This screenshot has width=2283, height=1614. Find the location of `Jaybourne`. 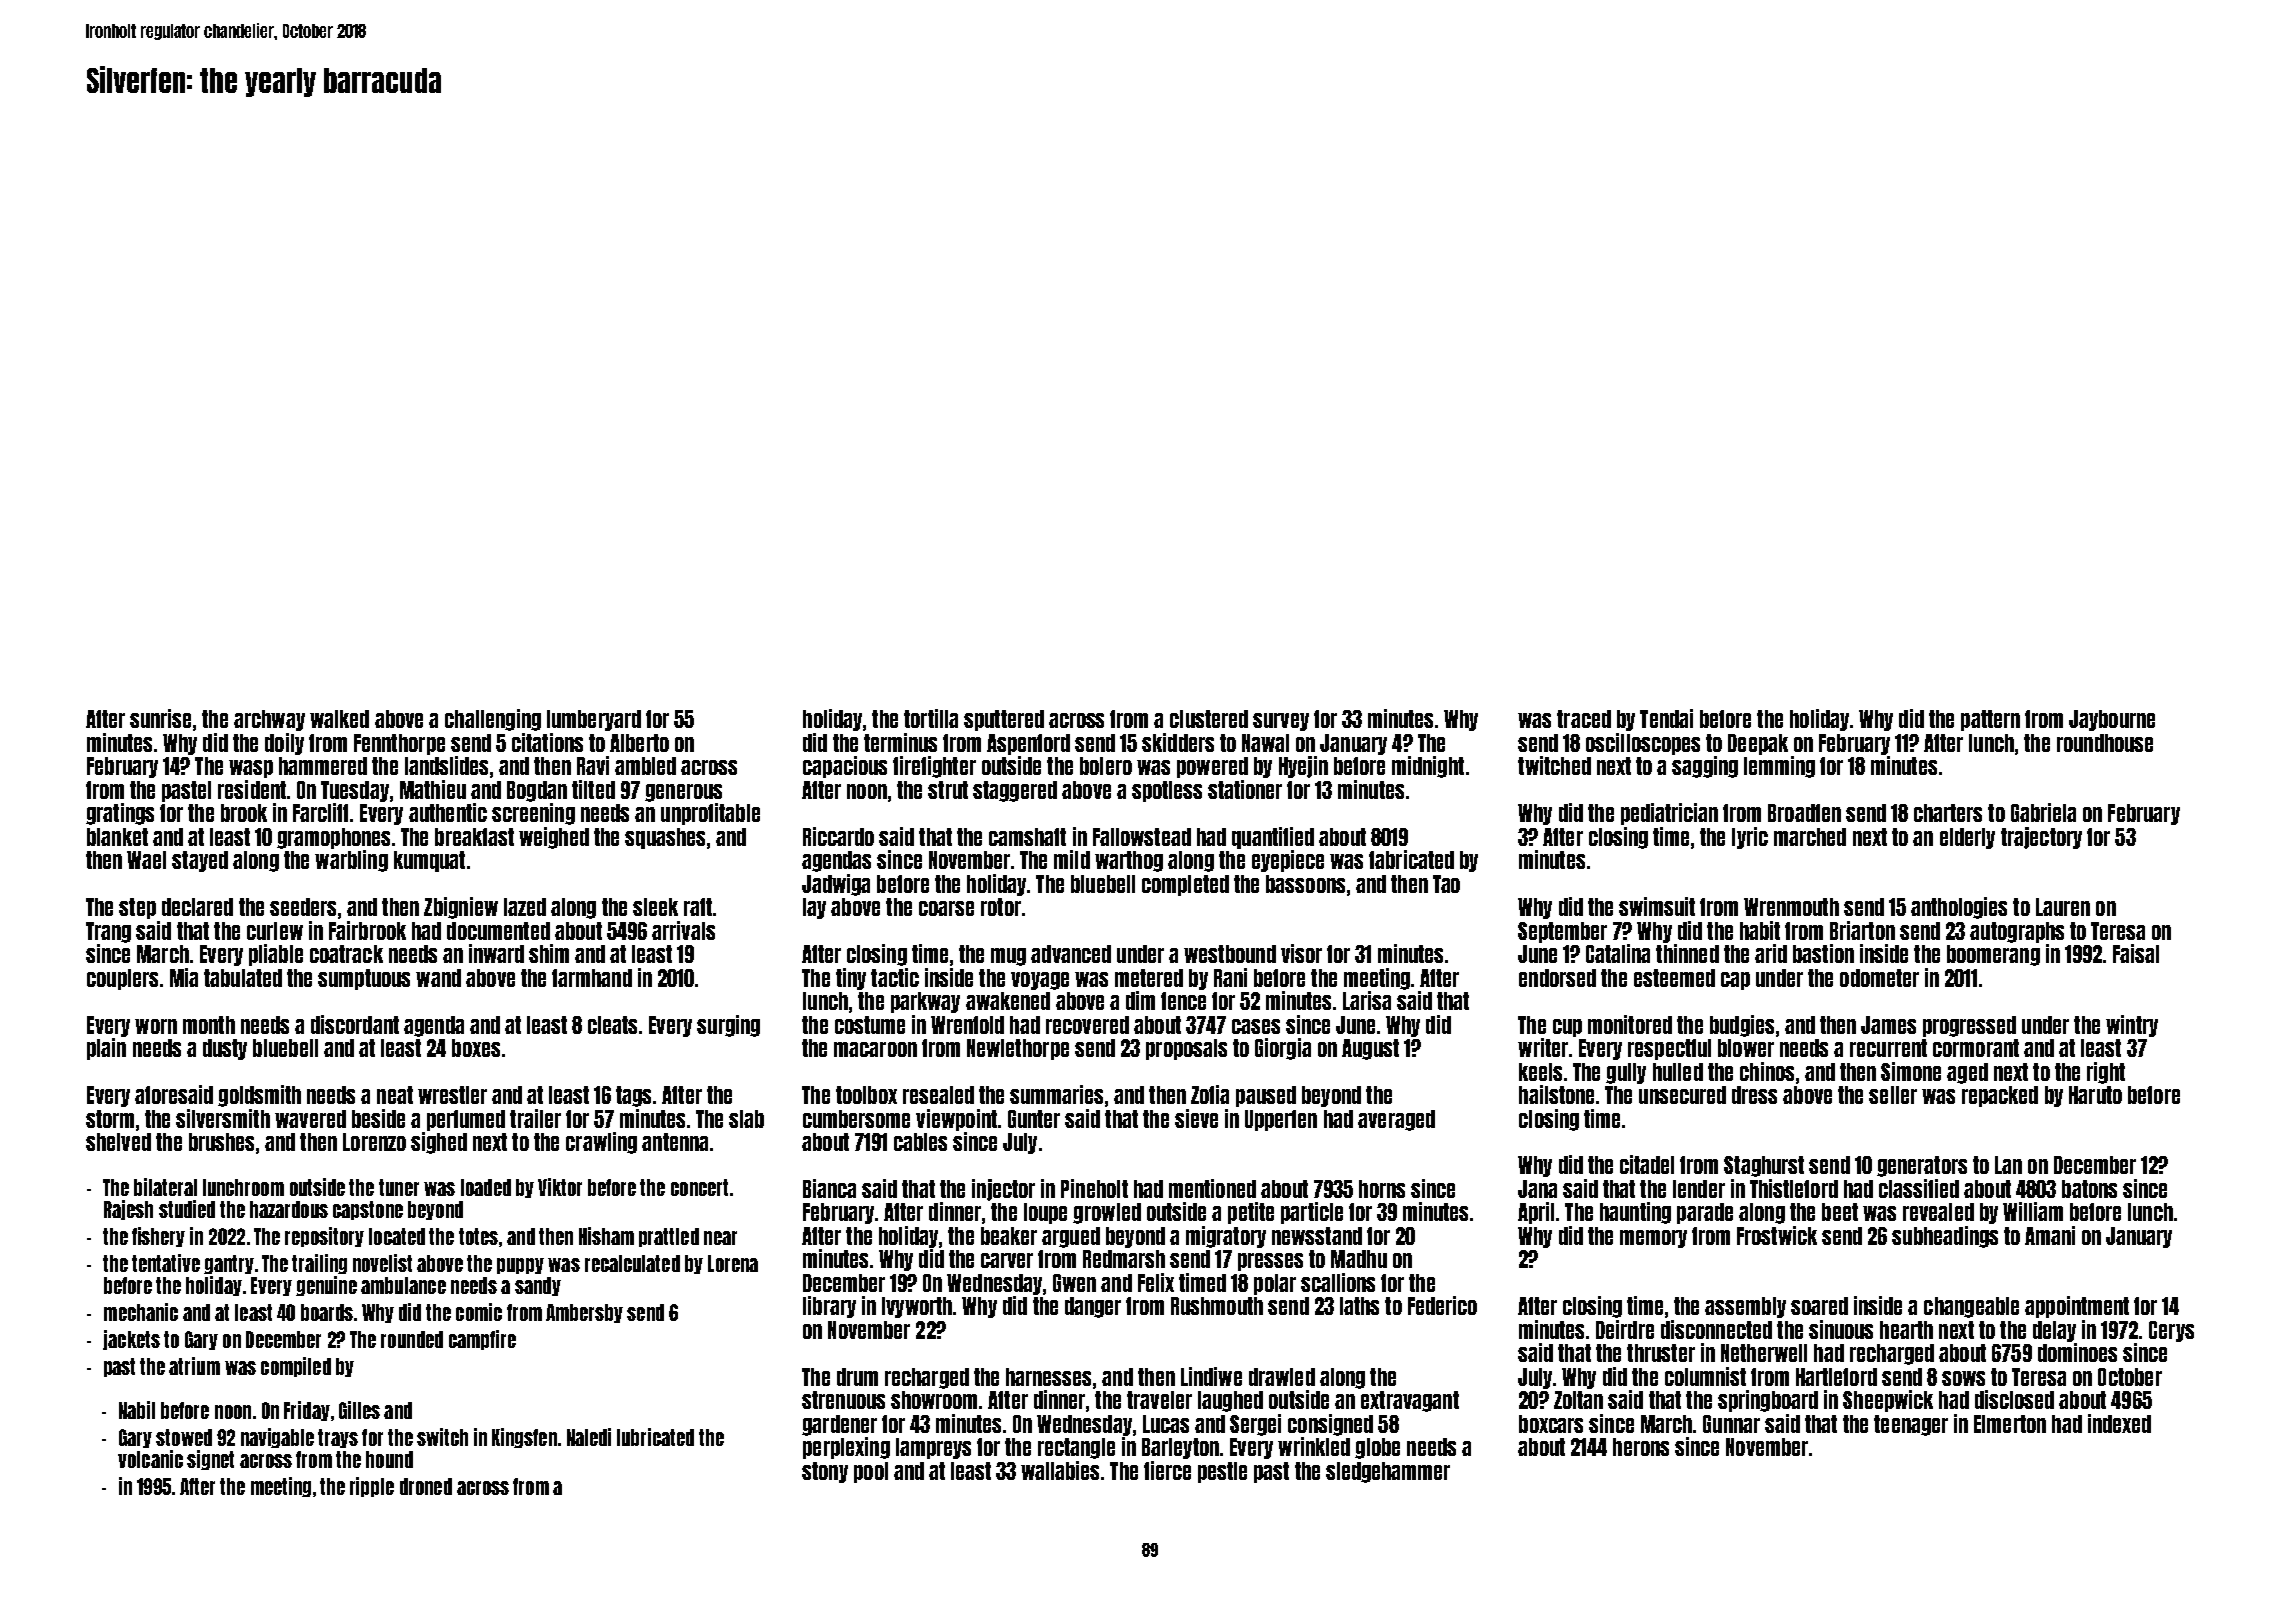

Jaybourne is located at coordinates (2112, 720).
